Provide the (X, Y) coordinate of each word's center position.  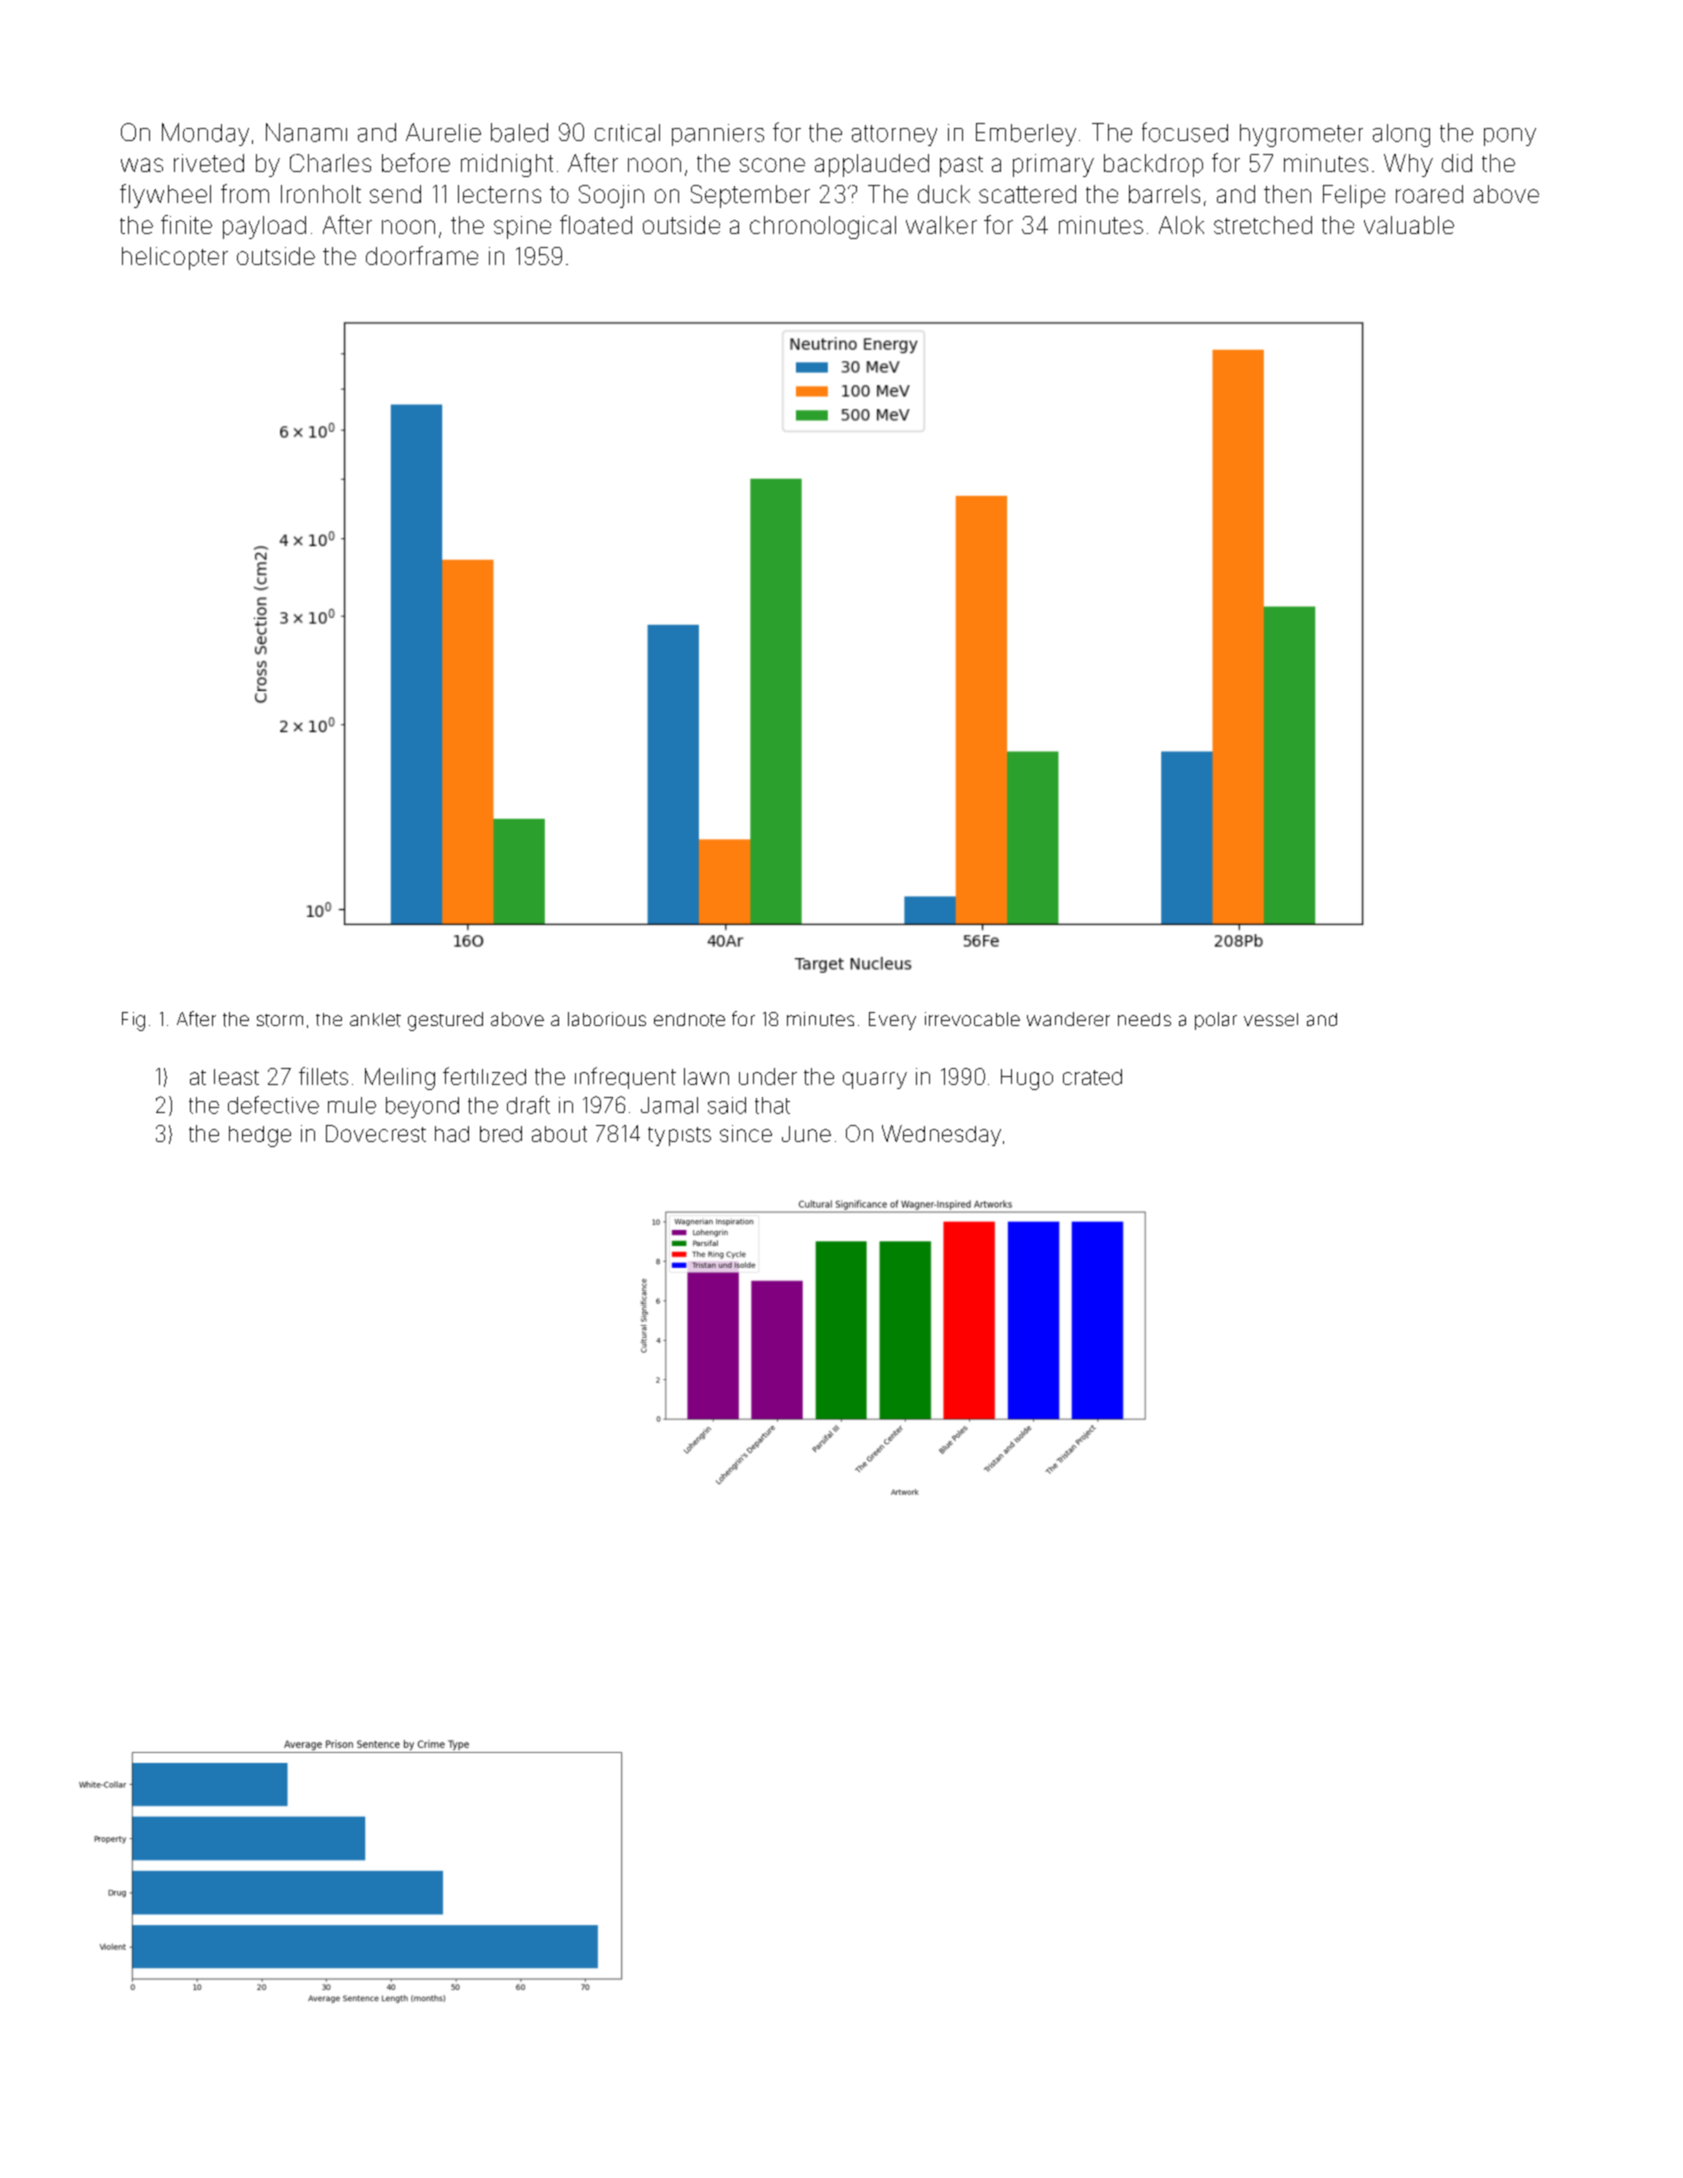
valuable (1409, 225)
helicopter (175, 258)
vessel (1271, 1019)
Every (892, 1021)
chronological (823, 227)
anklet (375, 1020)
